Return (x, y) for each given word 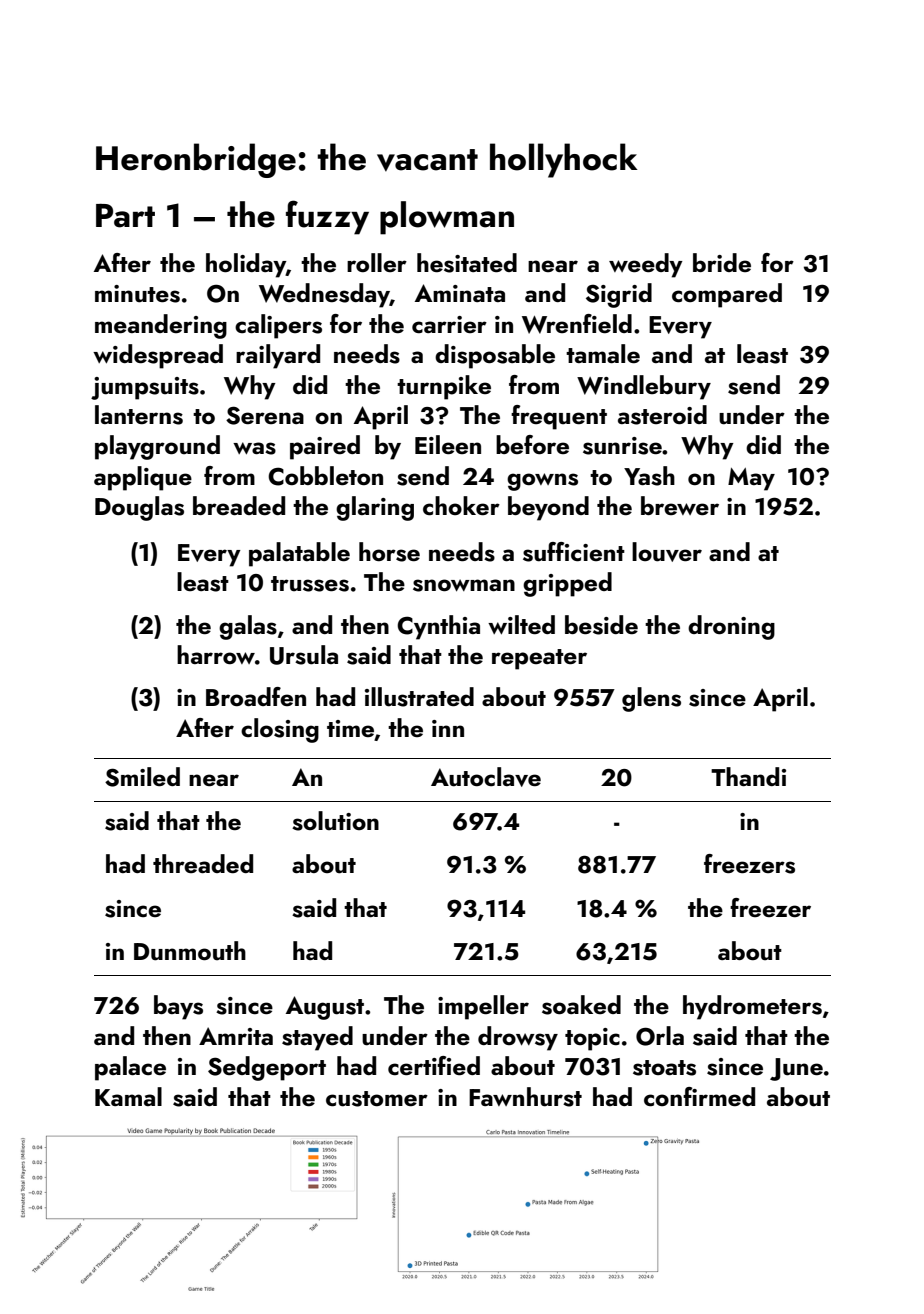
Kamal (128, 1096)
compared (727, 295)
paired (325, 447)
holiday (246, 265)
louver (667, 552)
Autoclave (486, 777)
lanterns (139, 415)
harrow (216, 654)
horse (389, 552)
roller (377, 262)
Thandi (748, 776)
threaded (203, 863)
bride (722, 262)
